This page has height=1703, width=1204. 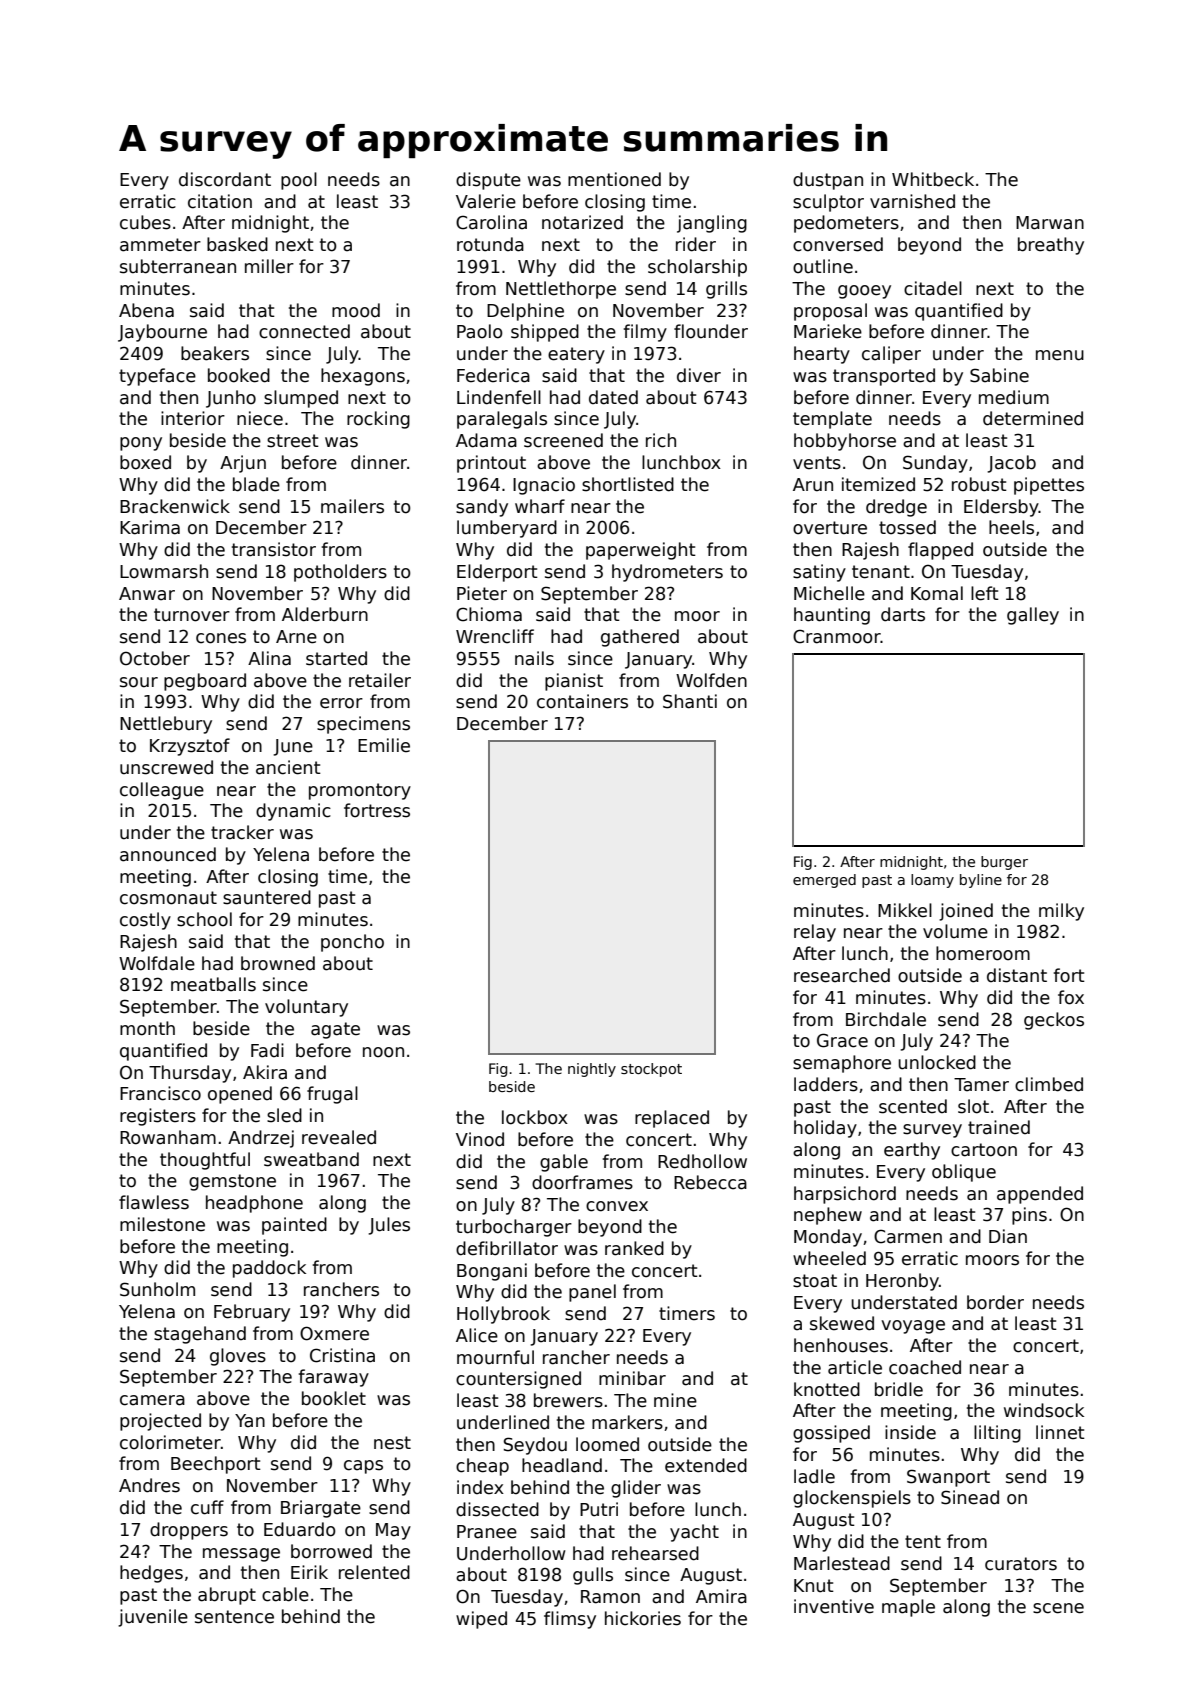 I want to click on connected, so click(x=304, y=331).
